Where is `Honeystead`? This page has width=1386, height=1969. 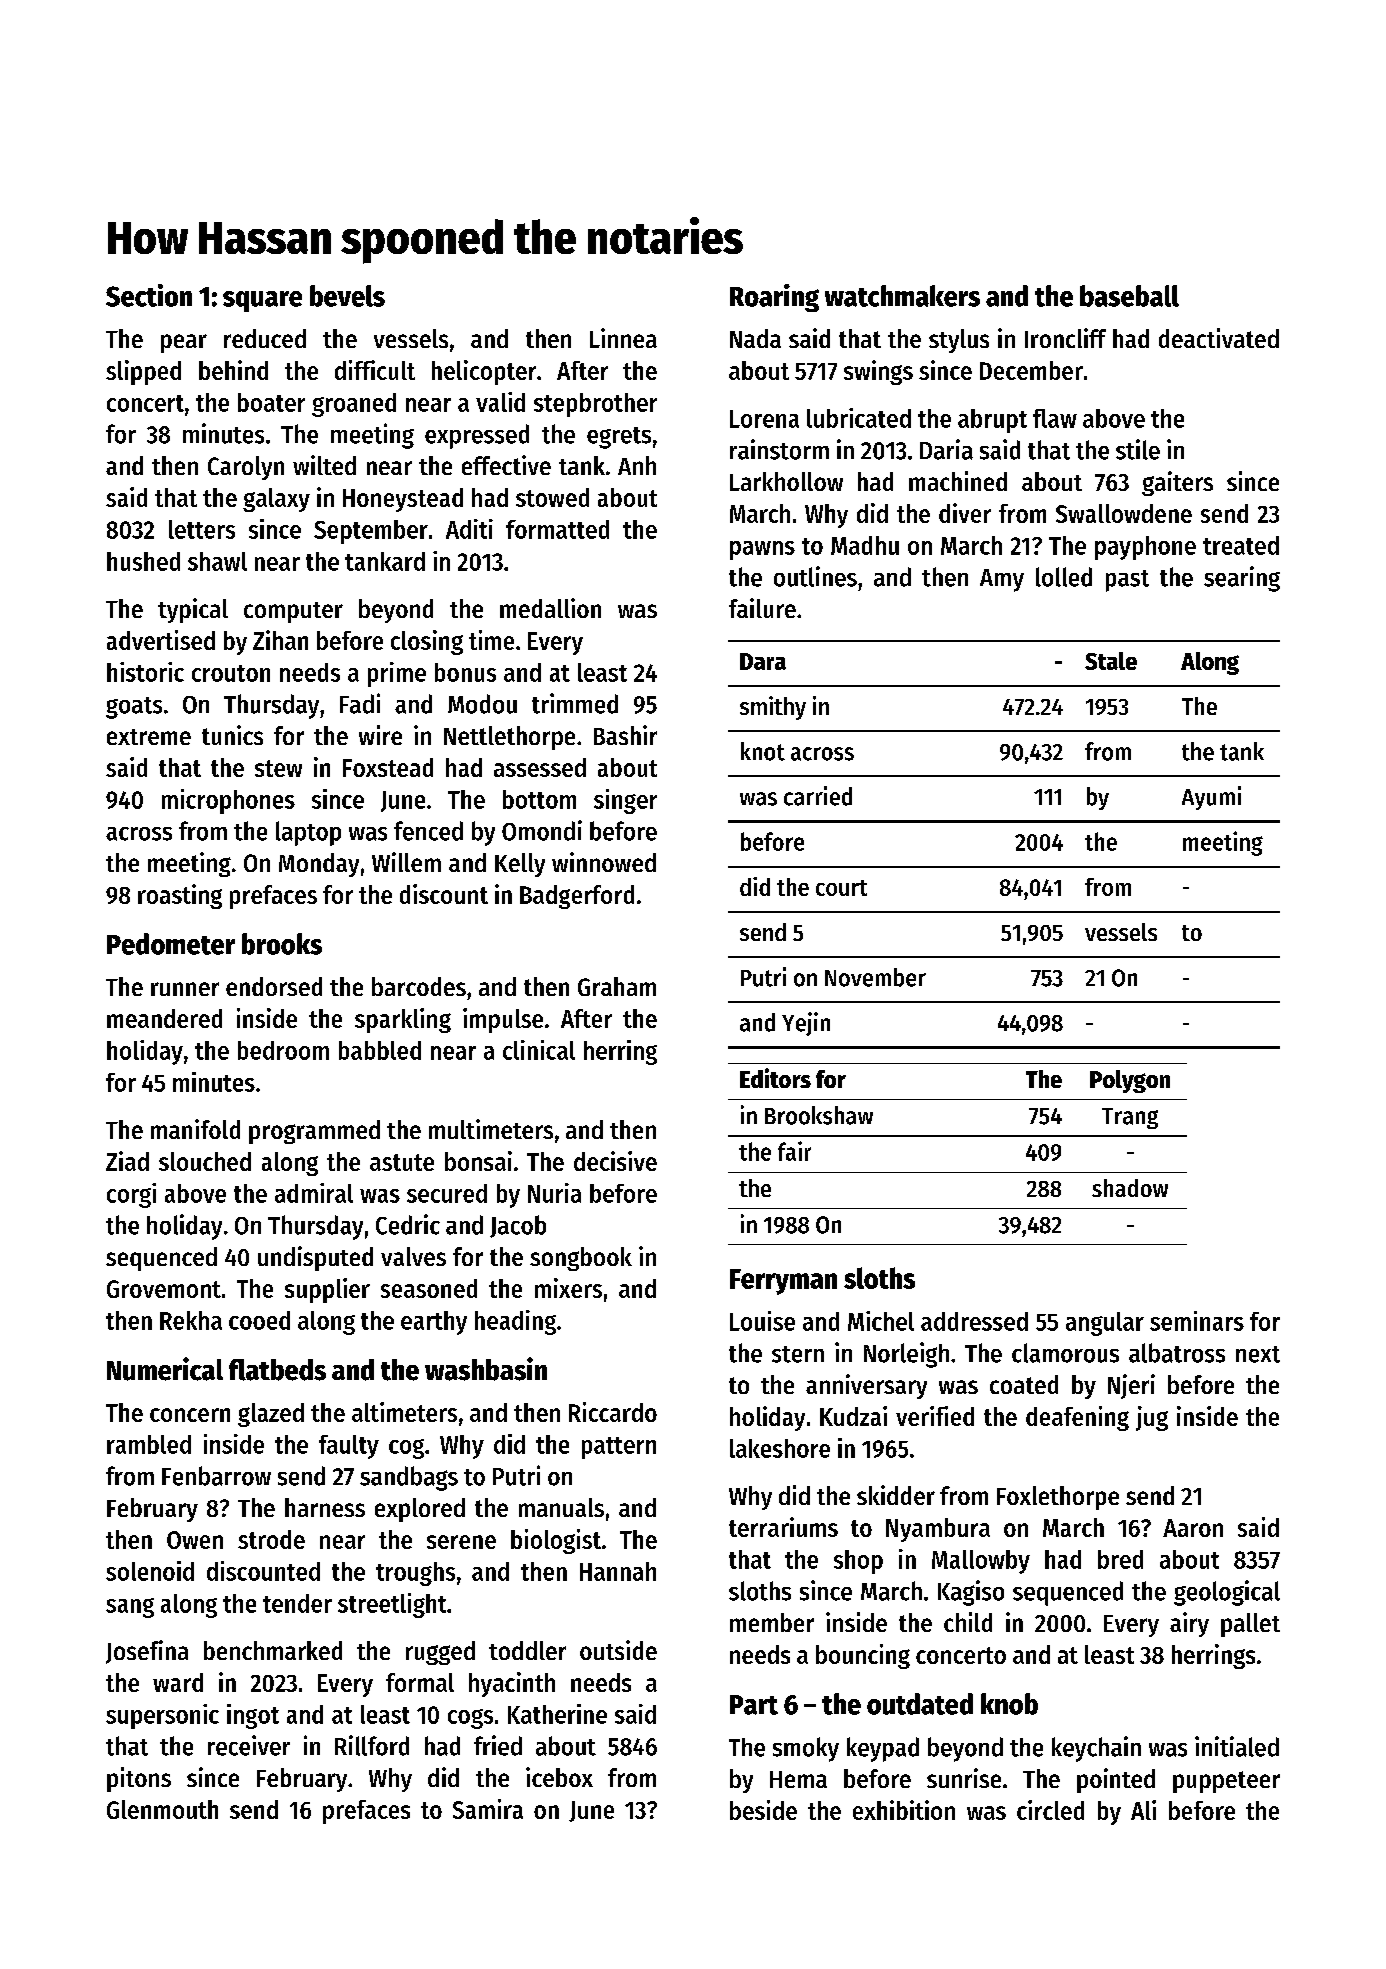
Honeystead is located at coordinates (403, 500).
